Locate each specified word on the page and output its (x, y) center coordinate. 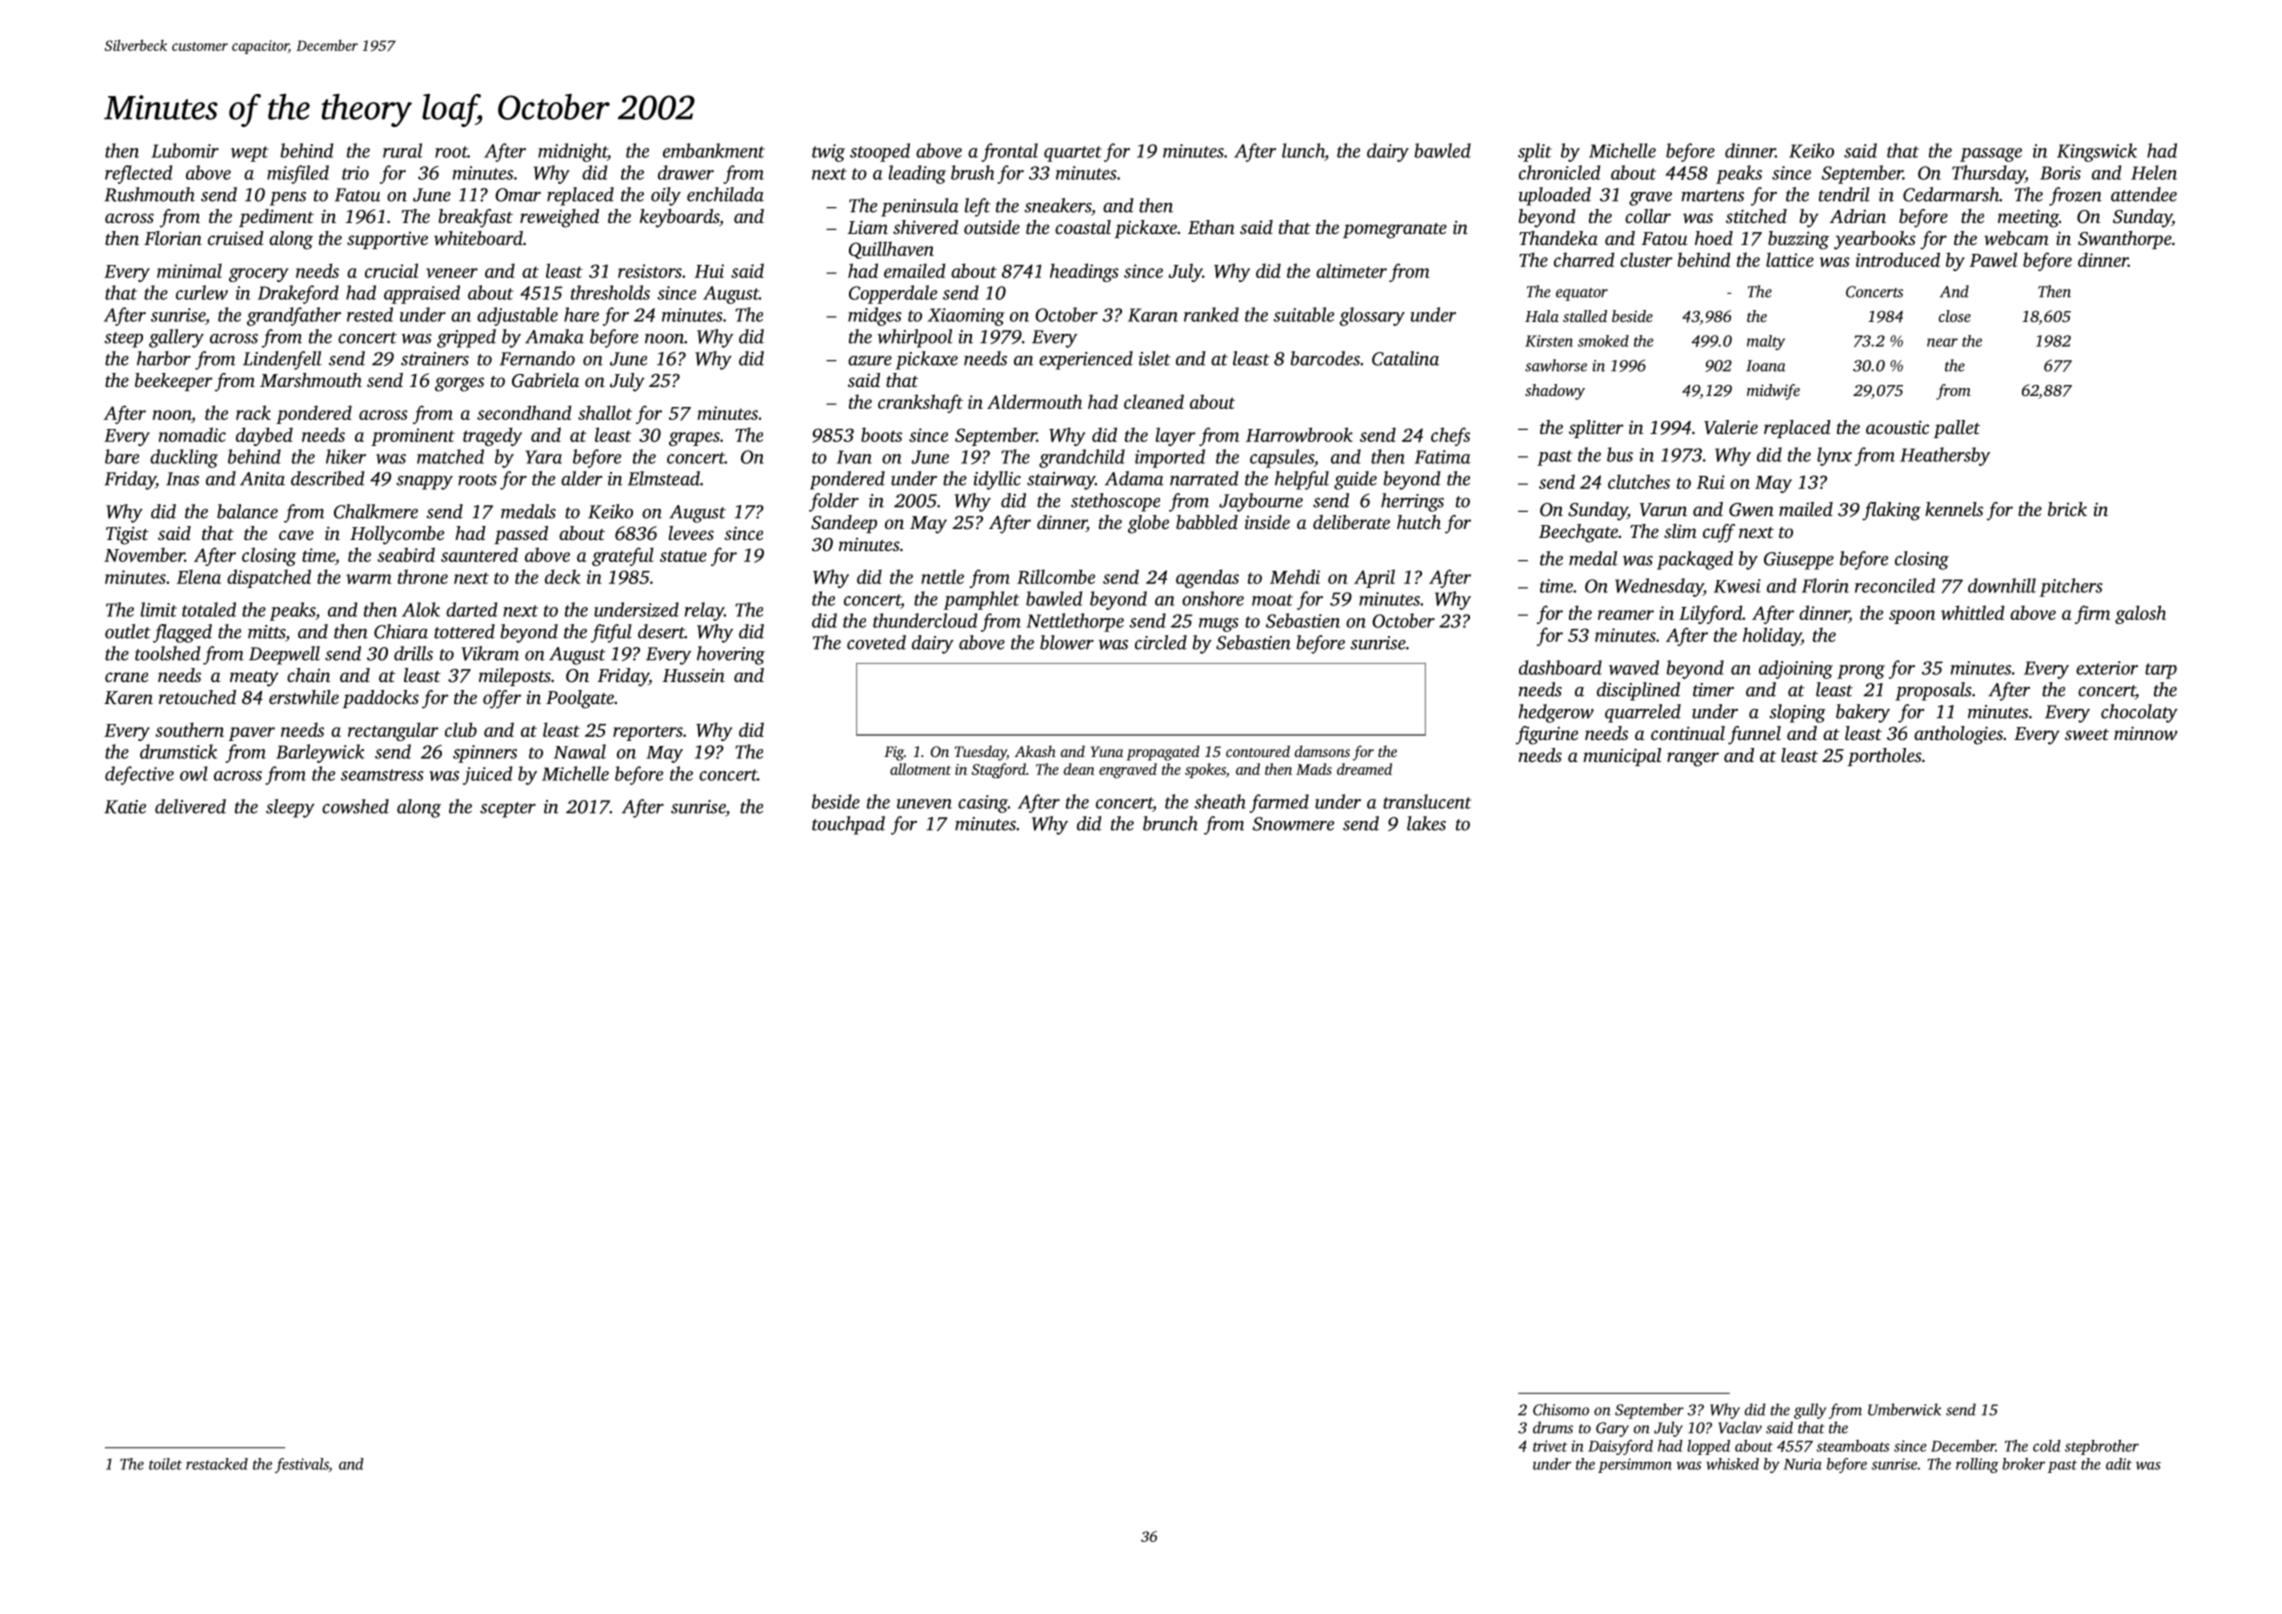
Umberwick (1904, 1409)
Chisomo (1561, 1409)
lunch (1303, 150)
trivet (1550, 1446)
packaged (1695, 560)
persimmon (1635, 1465)
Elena (199, 576)
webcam (2016, 238)
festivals (302, 1465)
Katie (125, 807)
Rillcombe (1056, 576)
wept (249, 154)
